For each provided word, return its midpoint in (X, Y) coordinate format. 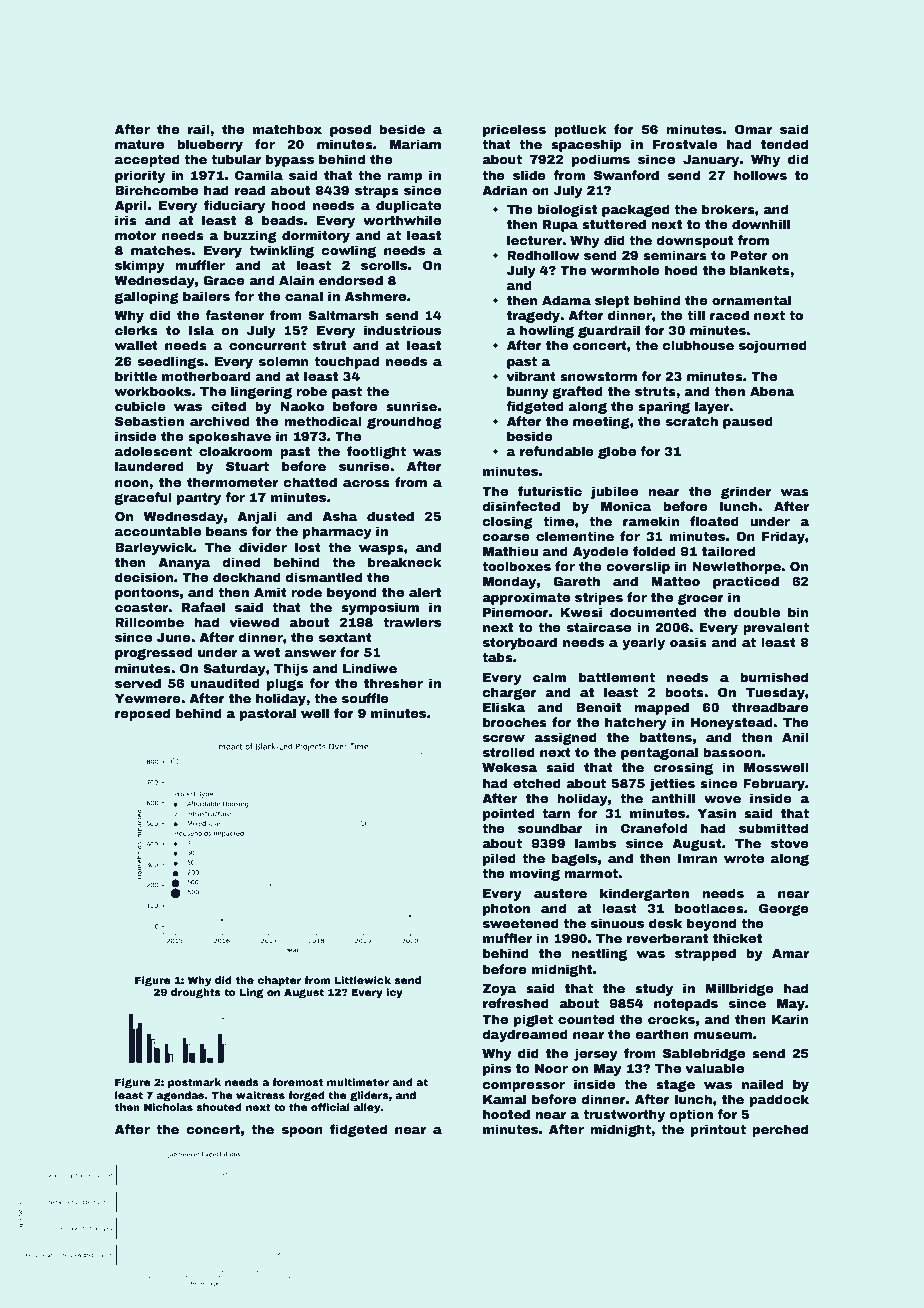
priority (140, 176)
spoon (302, 1132)
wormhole (625, 270)
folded (654, 551)
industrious (402, 330)
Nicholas (168, 1107)
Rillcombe (149, 622)
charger (509, 693)
